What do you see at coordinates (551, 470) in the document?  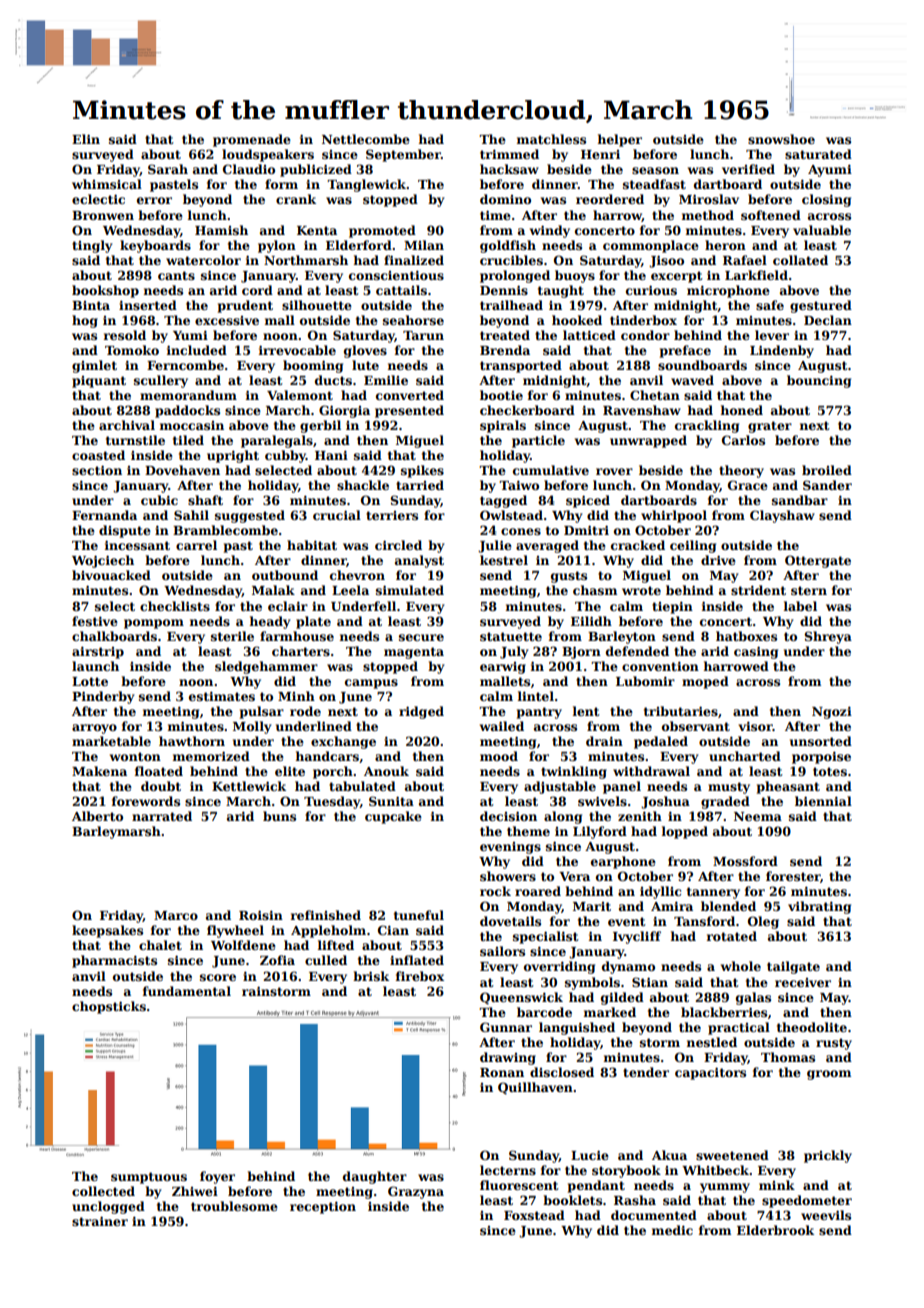 I see `cumulative` at bounding box center [551, 470].
